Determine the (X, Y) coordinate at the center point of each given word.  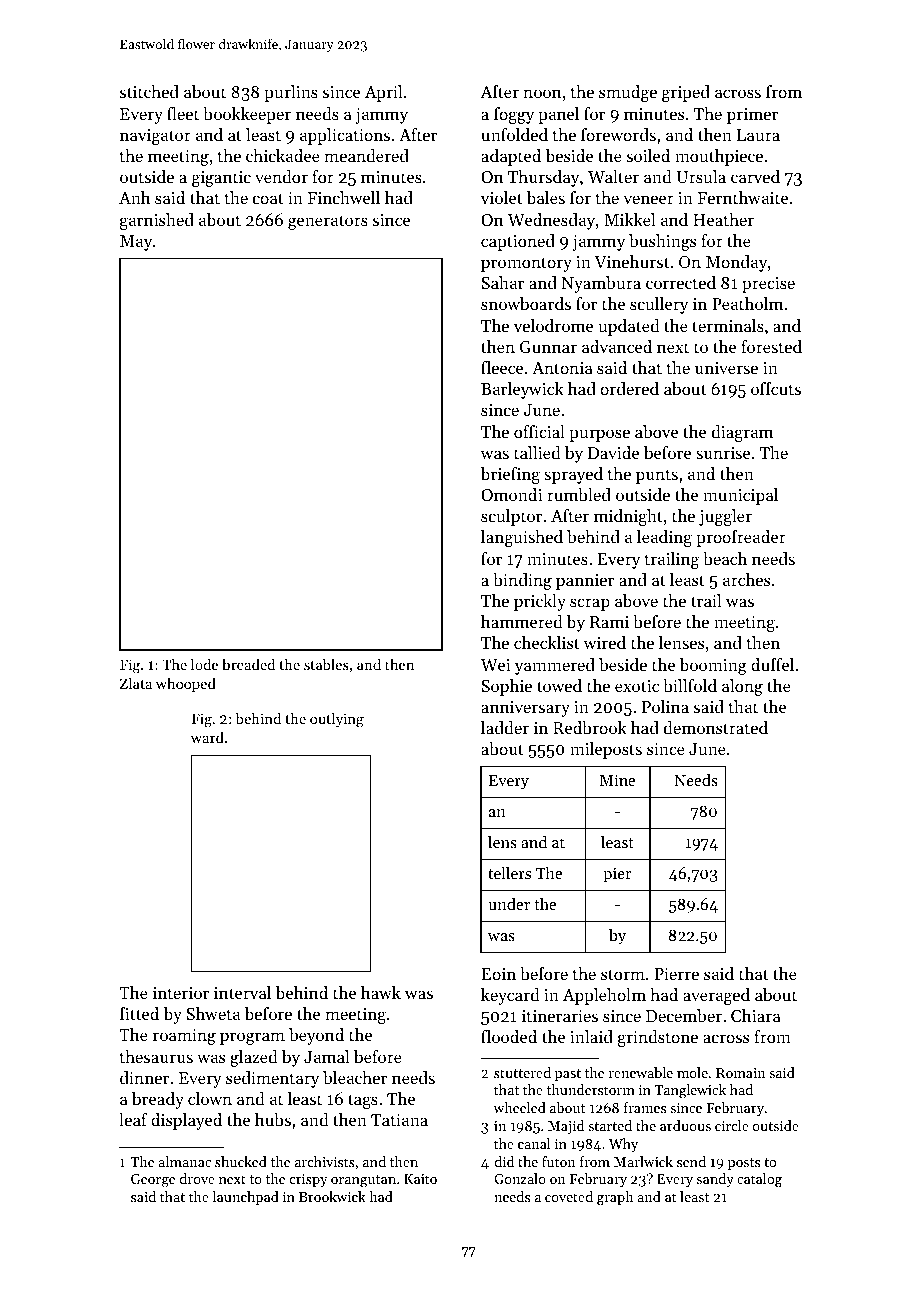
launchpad (245, 1198)
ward (207, 737)
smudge (628, 93)
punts (657, 476)
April (383, 93)
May (136, 243)
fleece (502, 367)
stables (326, 664)
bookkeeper (247, 115)
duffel (772, 664)
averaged (716, 996)
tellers (509, 873)
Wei (495, 665)
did (504, 1161)
